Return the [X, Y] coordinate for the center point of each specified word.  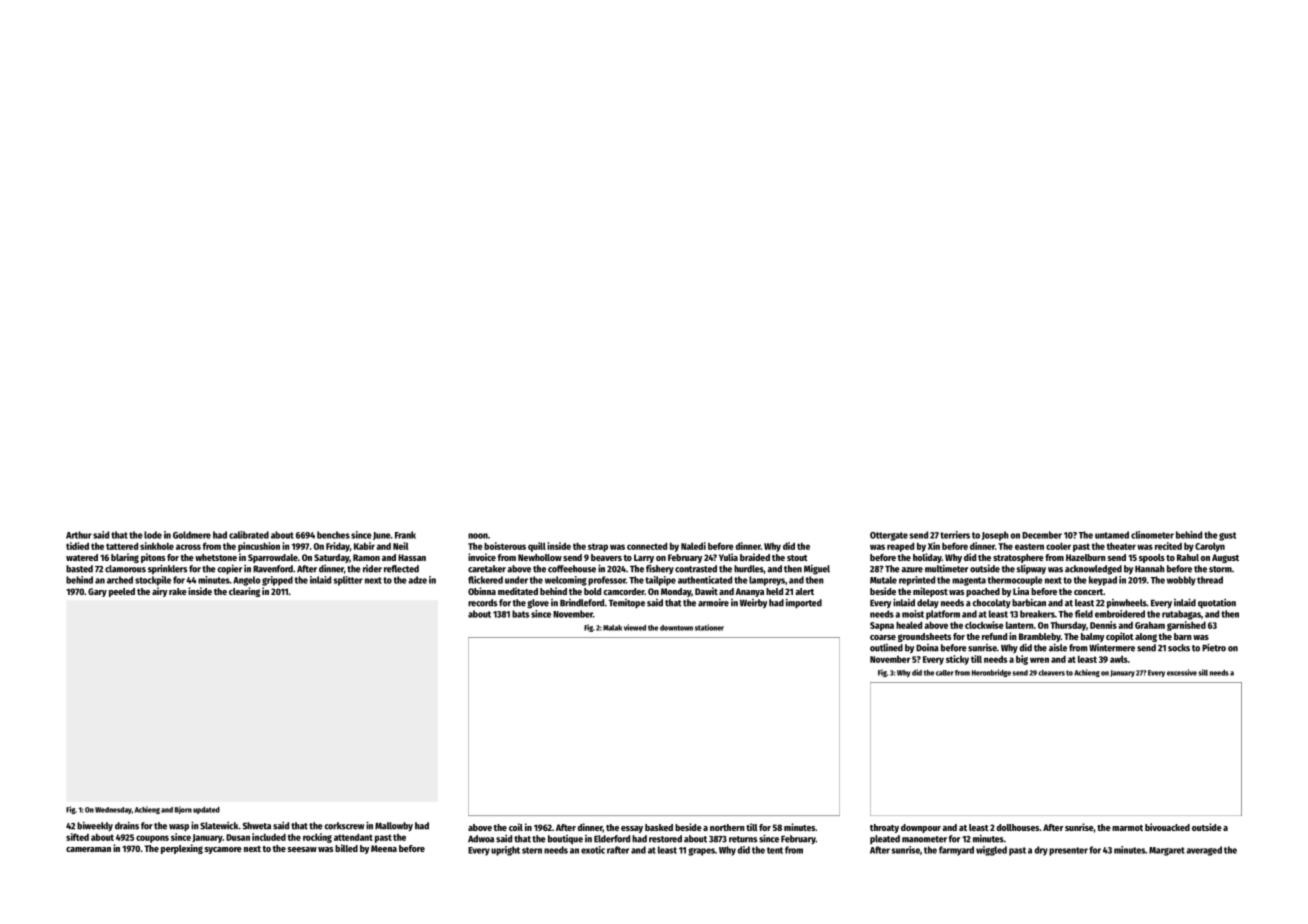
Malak [612, 628]
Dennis [1103, 625]
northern [727, 827]
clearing [244, 592]
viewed [635, 627]
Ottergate [889, 536]
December [1042, 535]
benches [333, 535]
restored [665, 839]
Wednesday [113, 810]
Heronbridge [991, 673]
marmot [1127, 828]
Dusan [238, 837]
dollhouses [1018, 827]
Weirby [753, 603]
